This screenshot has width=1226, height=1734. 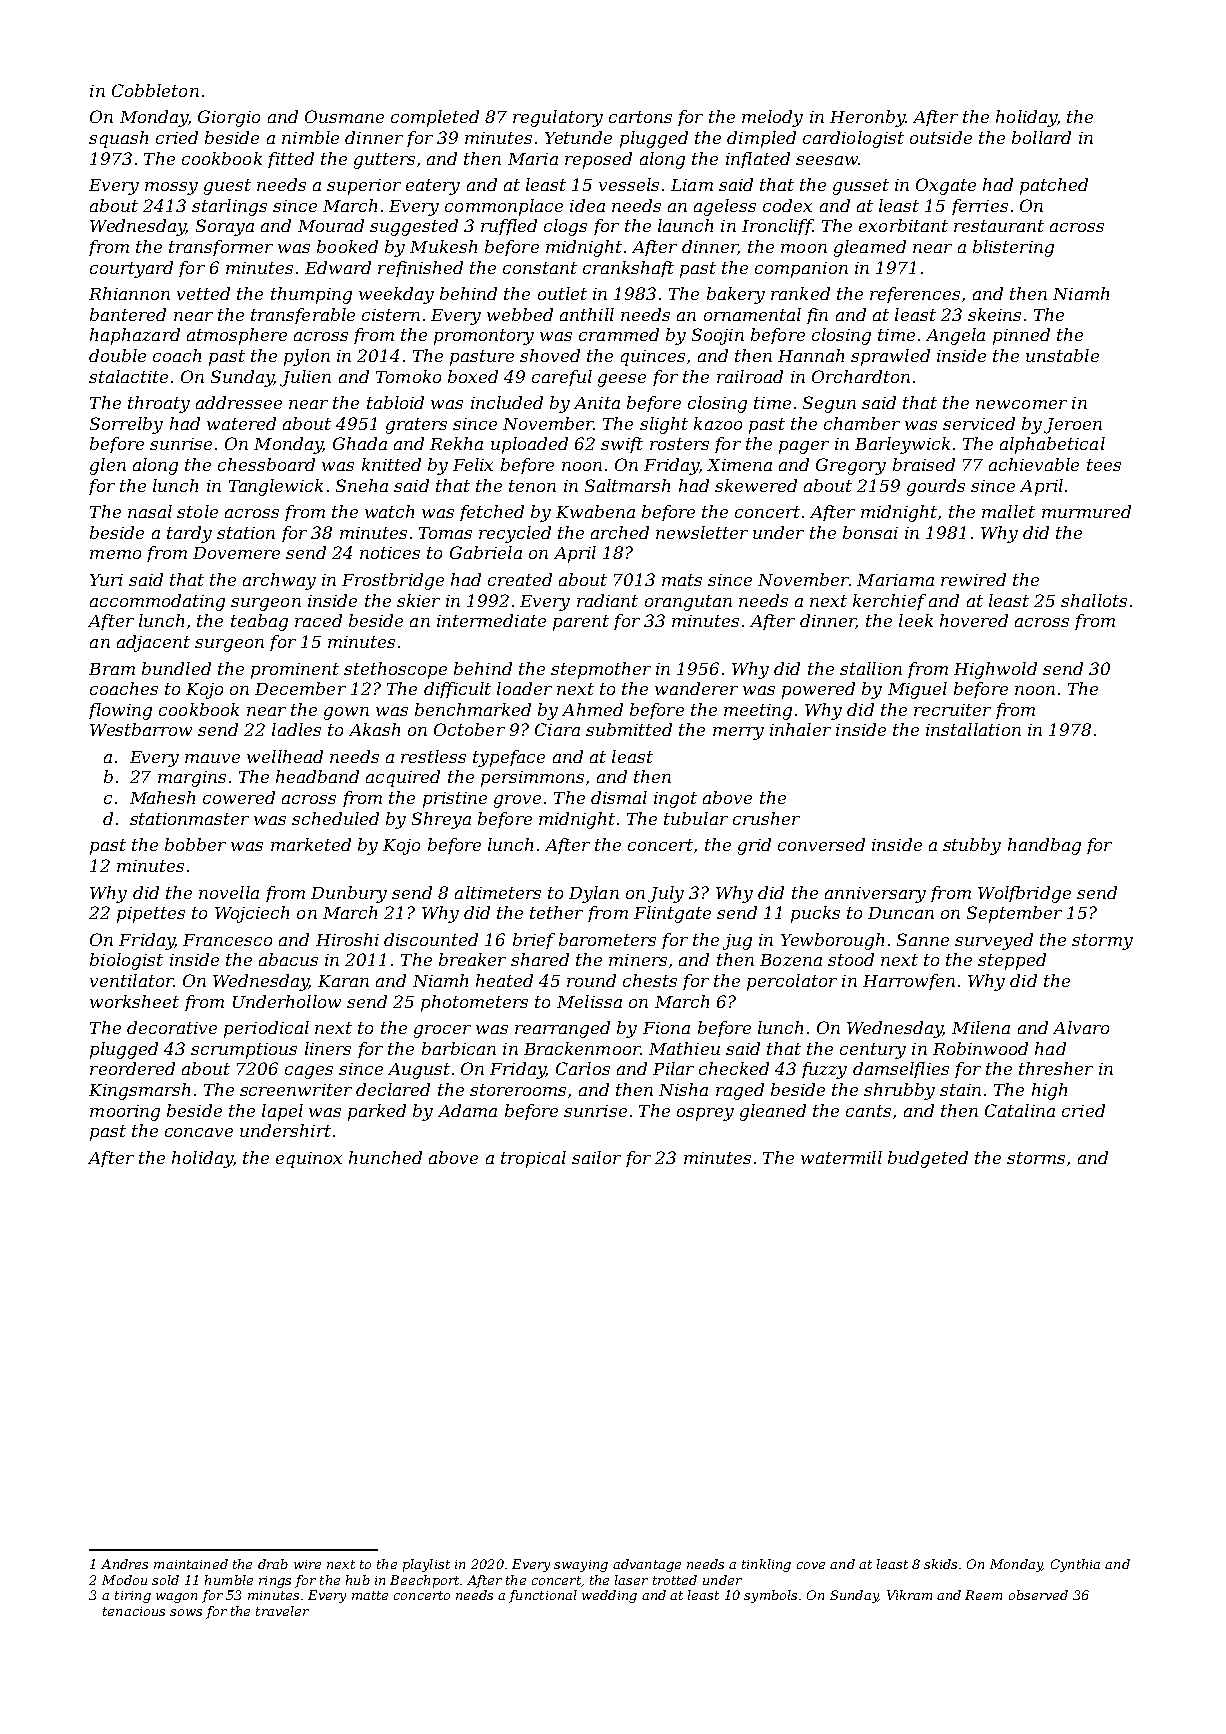 I want to click on wedding, so click(x=609, y=1596).
